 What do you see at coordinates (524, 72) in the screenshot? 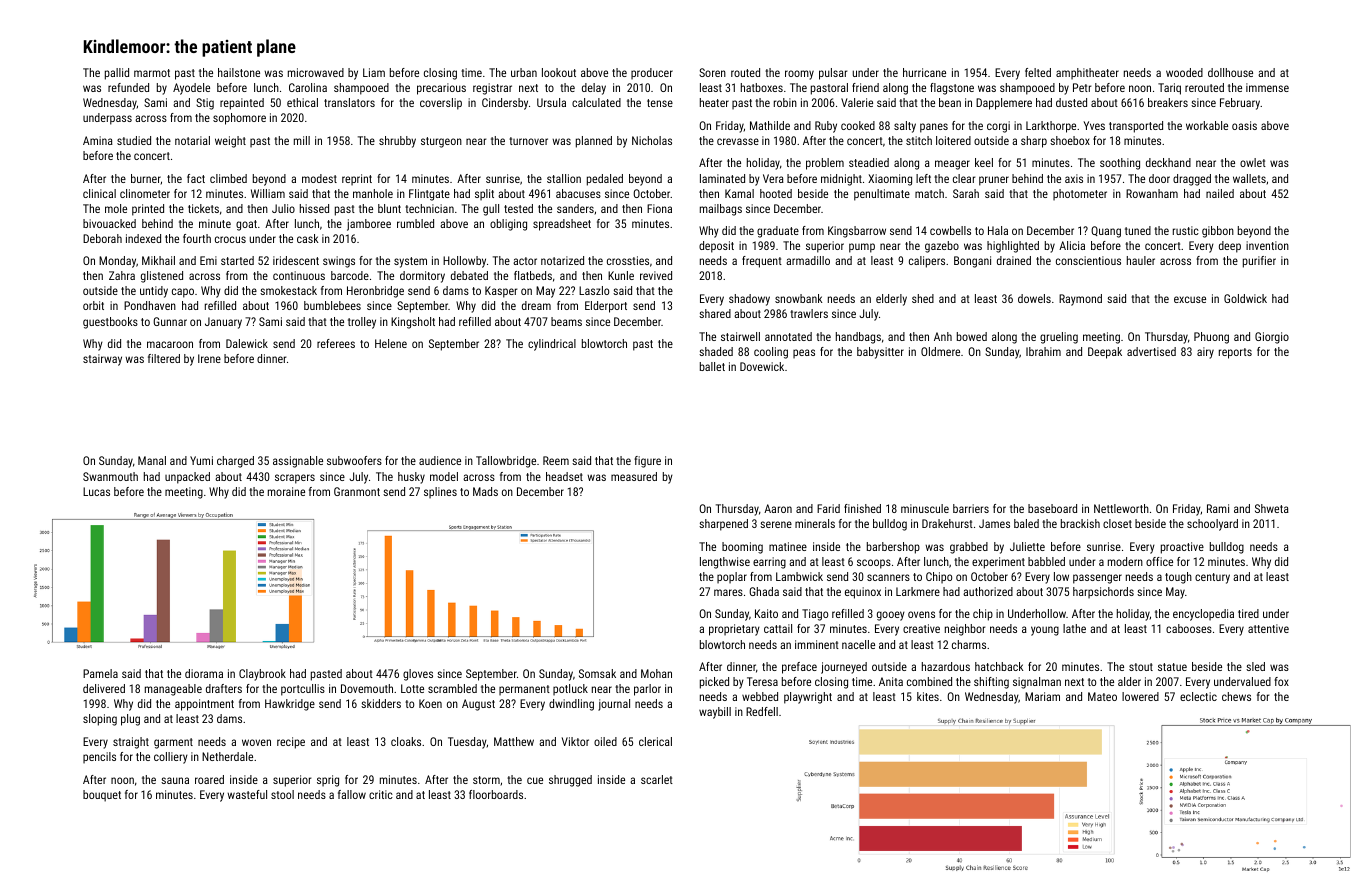
I see `urban` at bounding box center [524, 72].
